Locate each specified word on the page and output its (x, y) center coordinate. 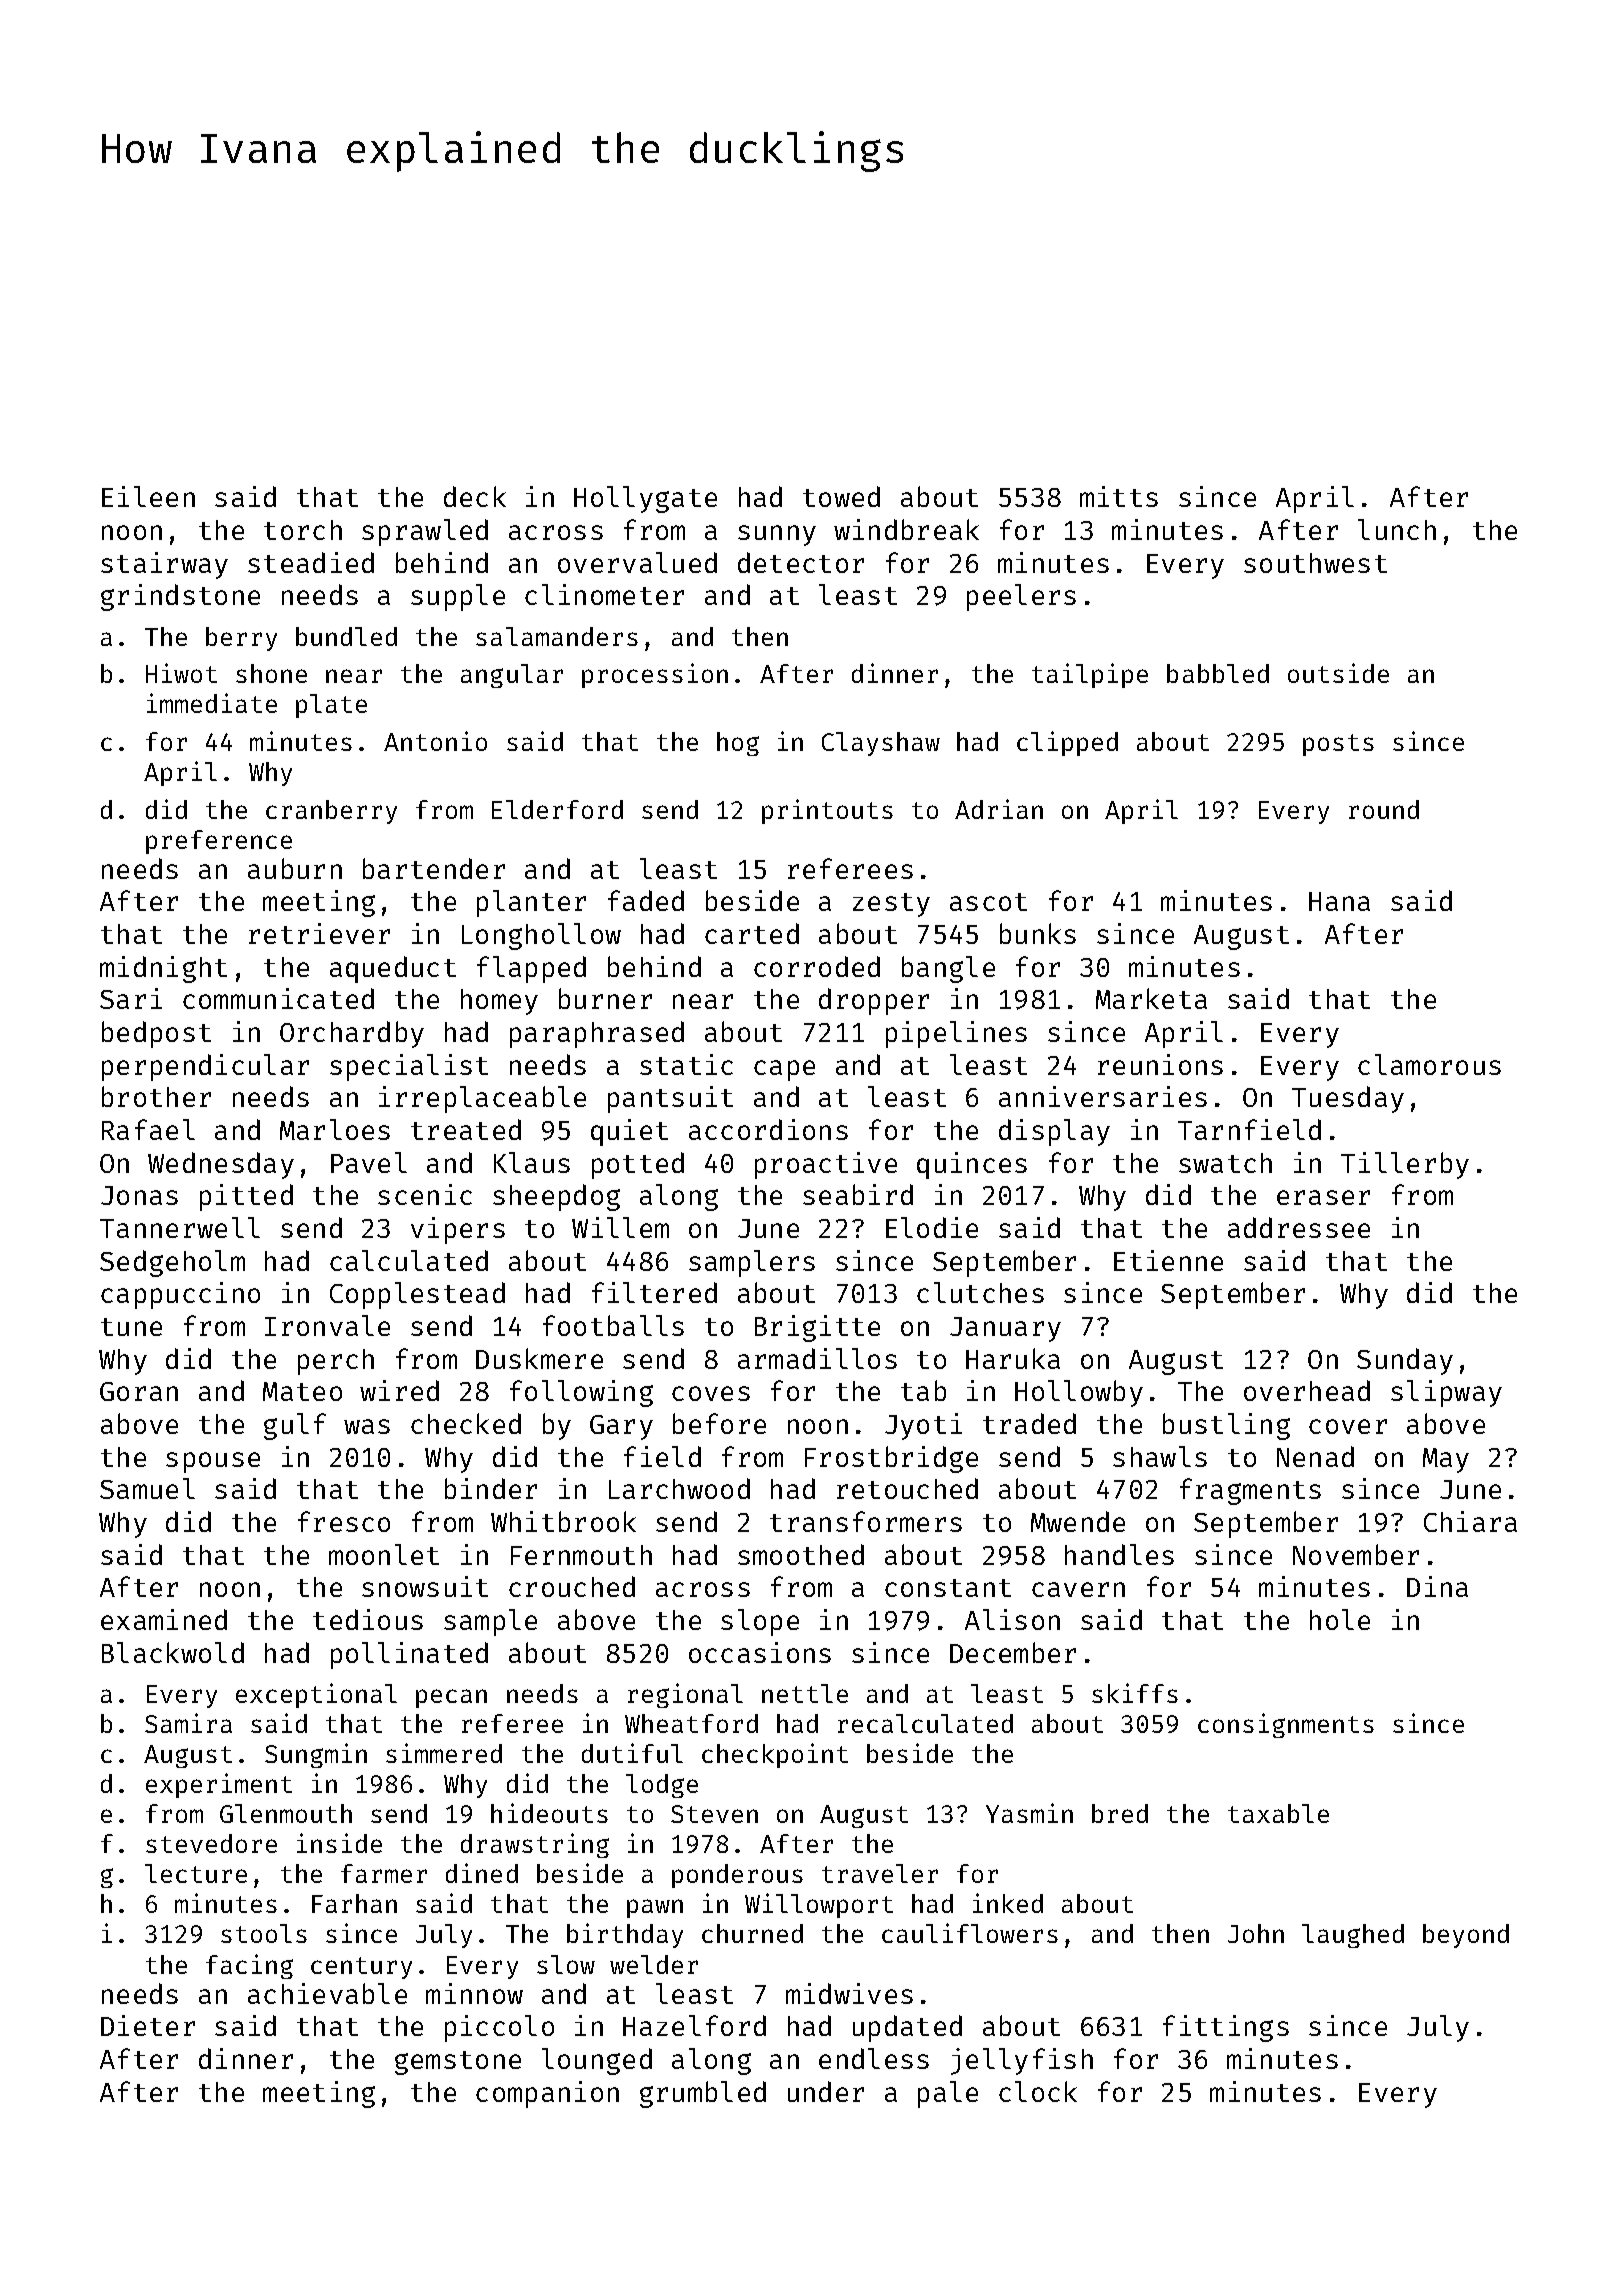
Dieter (148, 2025)
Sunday (1405, 1361)
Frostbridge (891, 1459)
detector (801, 562)
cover (1348, 1426)
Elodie (932, 1227)
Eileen (148, 496)
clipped (1067, 743)
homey (499, 1002)
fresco (344, 1521)
